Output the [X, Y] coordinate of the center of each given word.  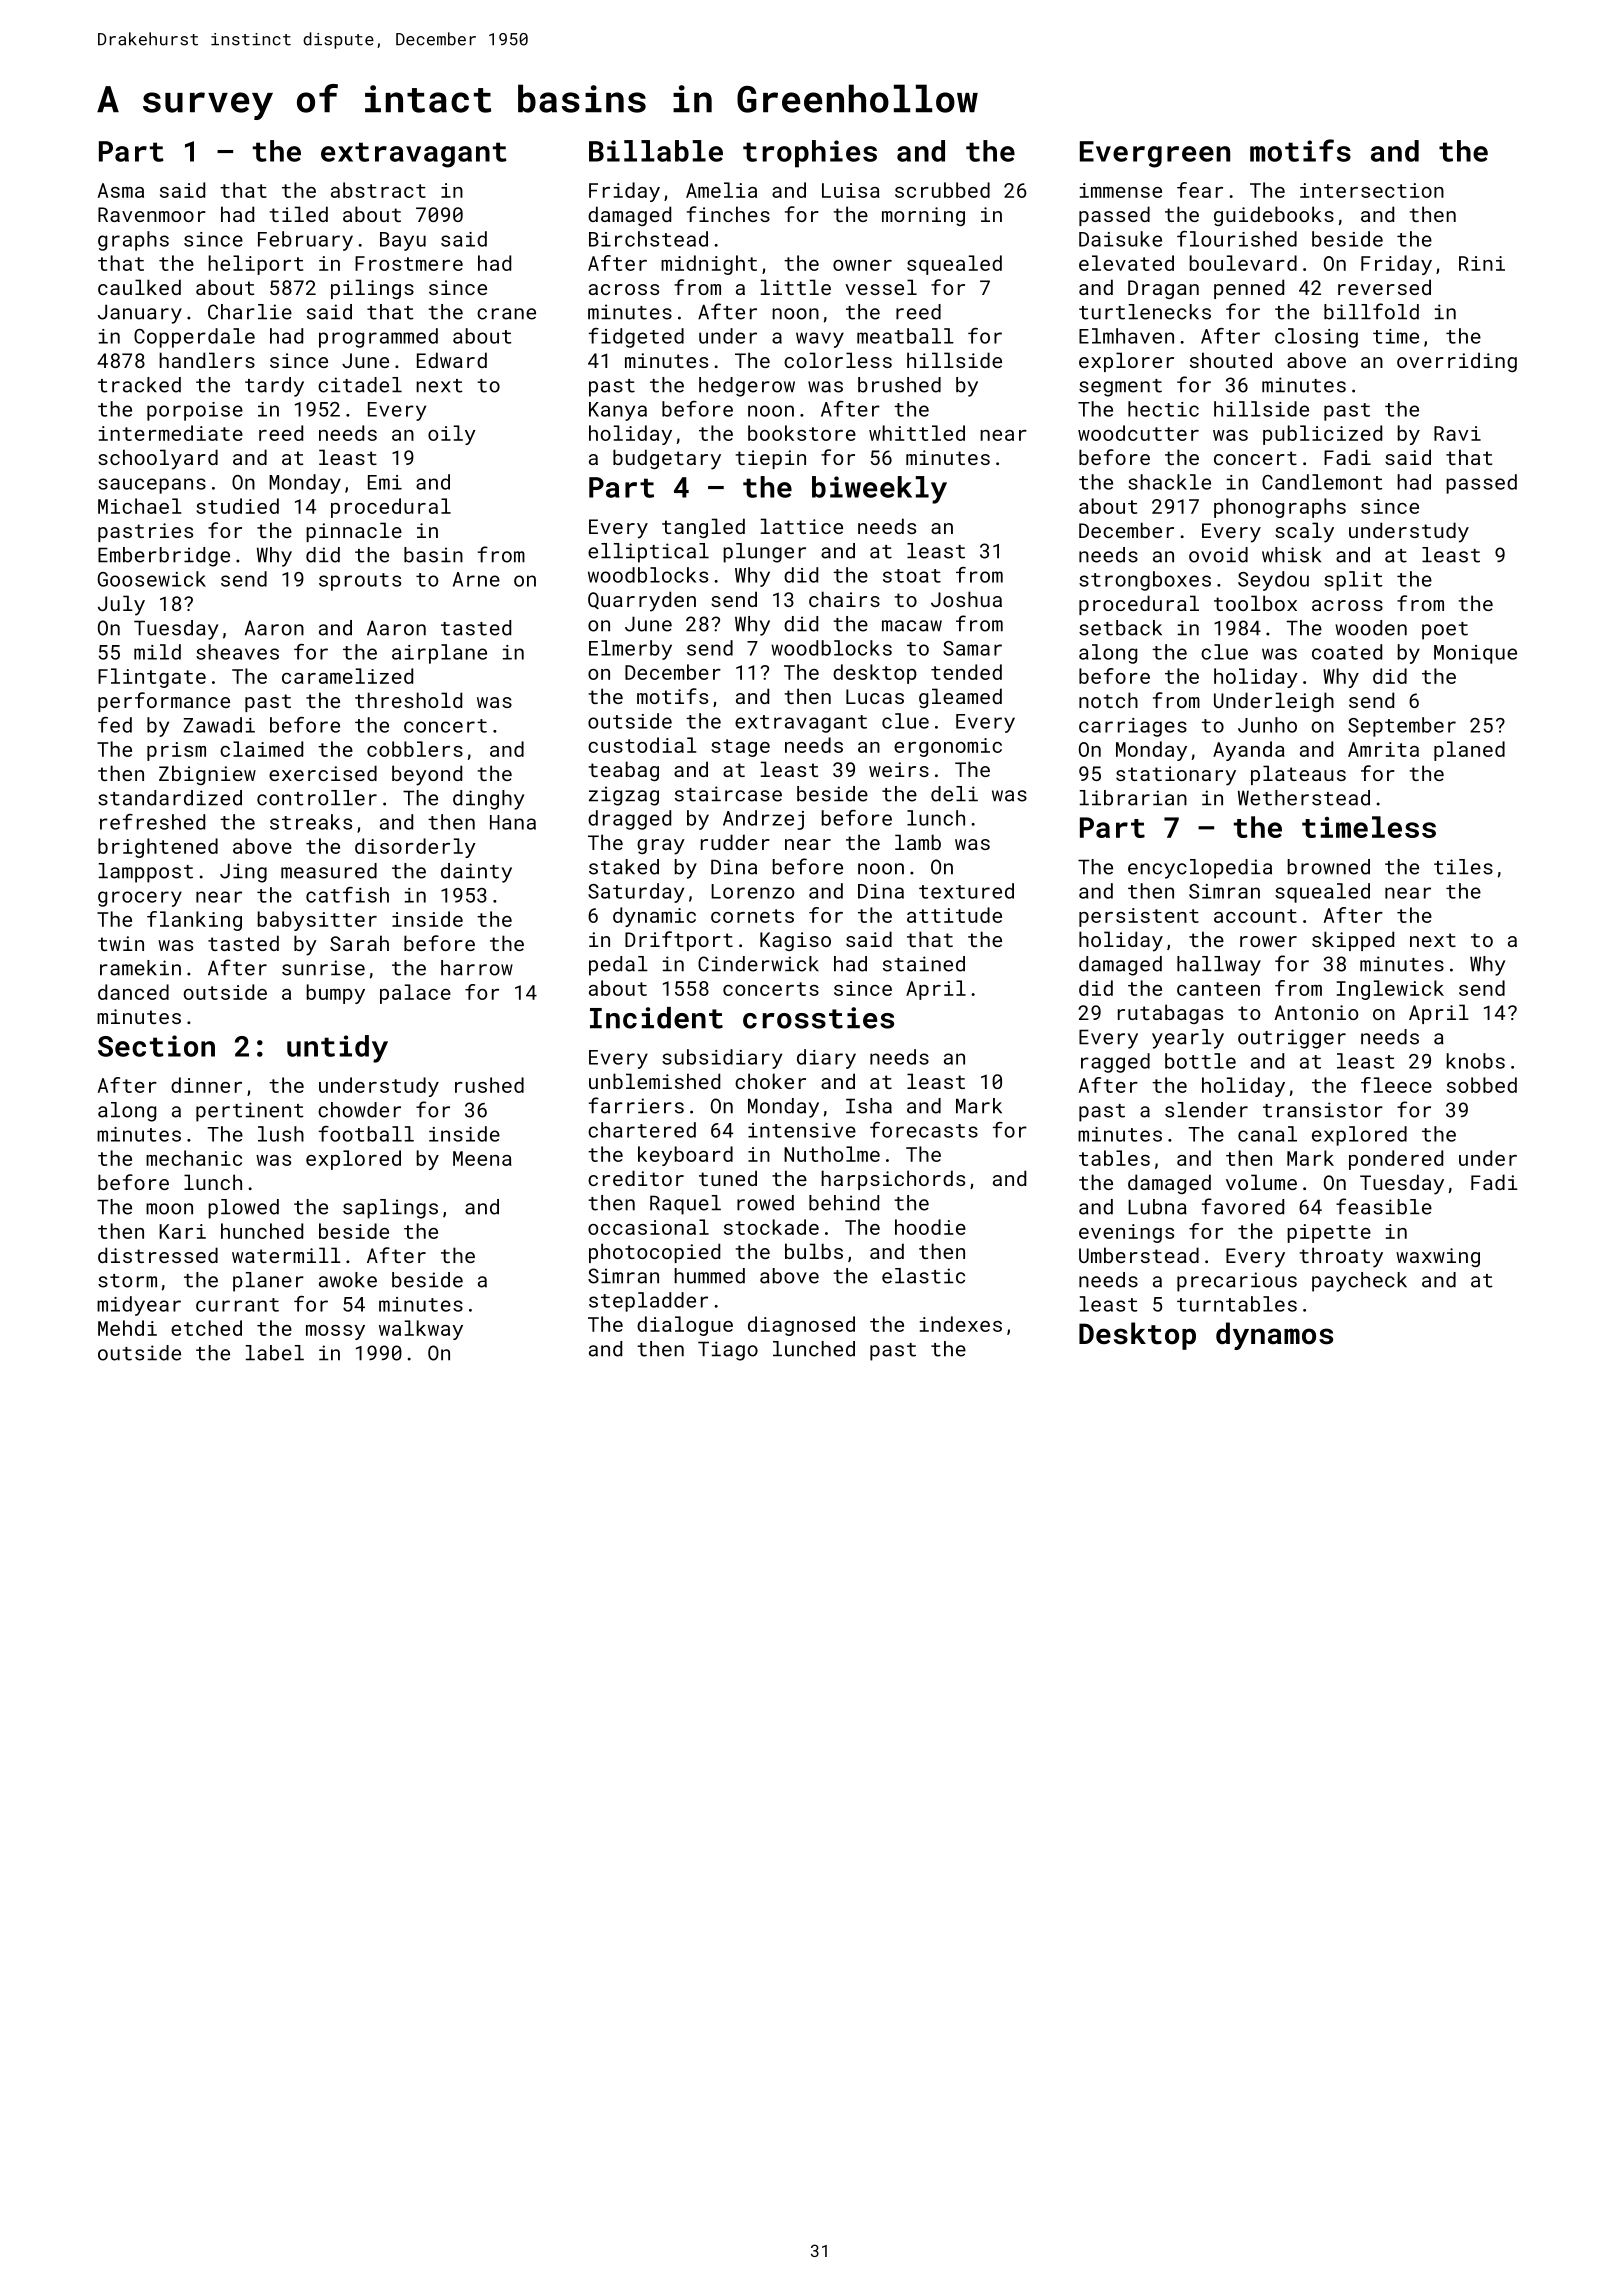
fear [1200, 190]
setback [1120, 628]
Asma [121, 190]
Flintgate [152, 678]
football [366, 1134]
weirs [899, 769]
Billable [656, 151]
